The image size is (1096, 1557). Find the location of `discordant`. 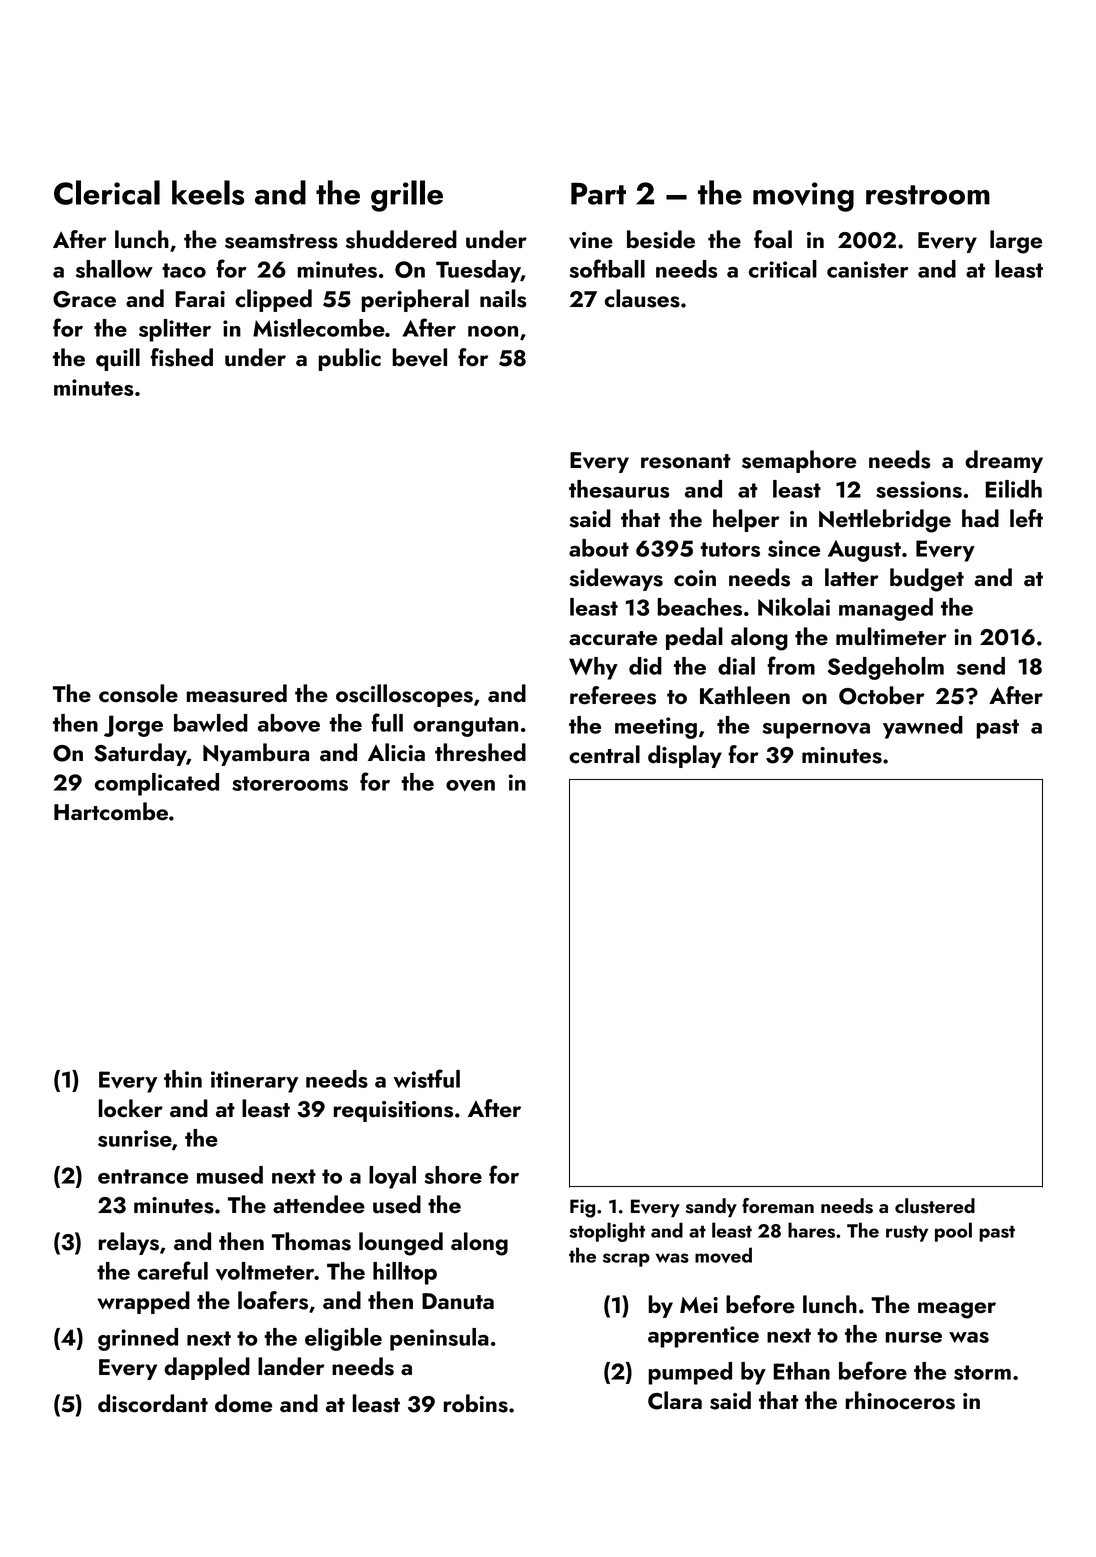

discordant is located at coordinates (153, 1403).
